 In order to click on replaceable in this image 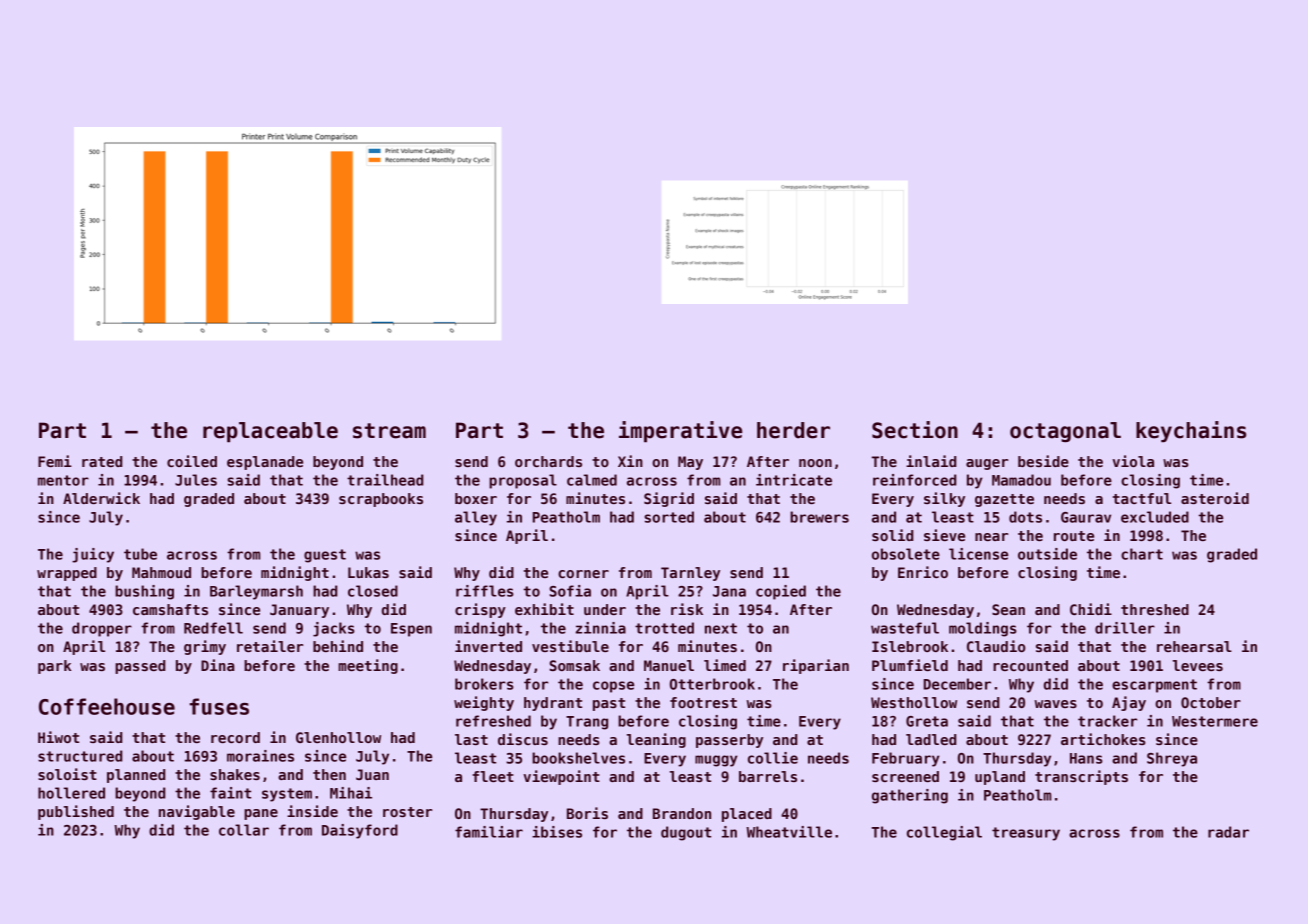, I will do `click(270, 432)`.
